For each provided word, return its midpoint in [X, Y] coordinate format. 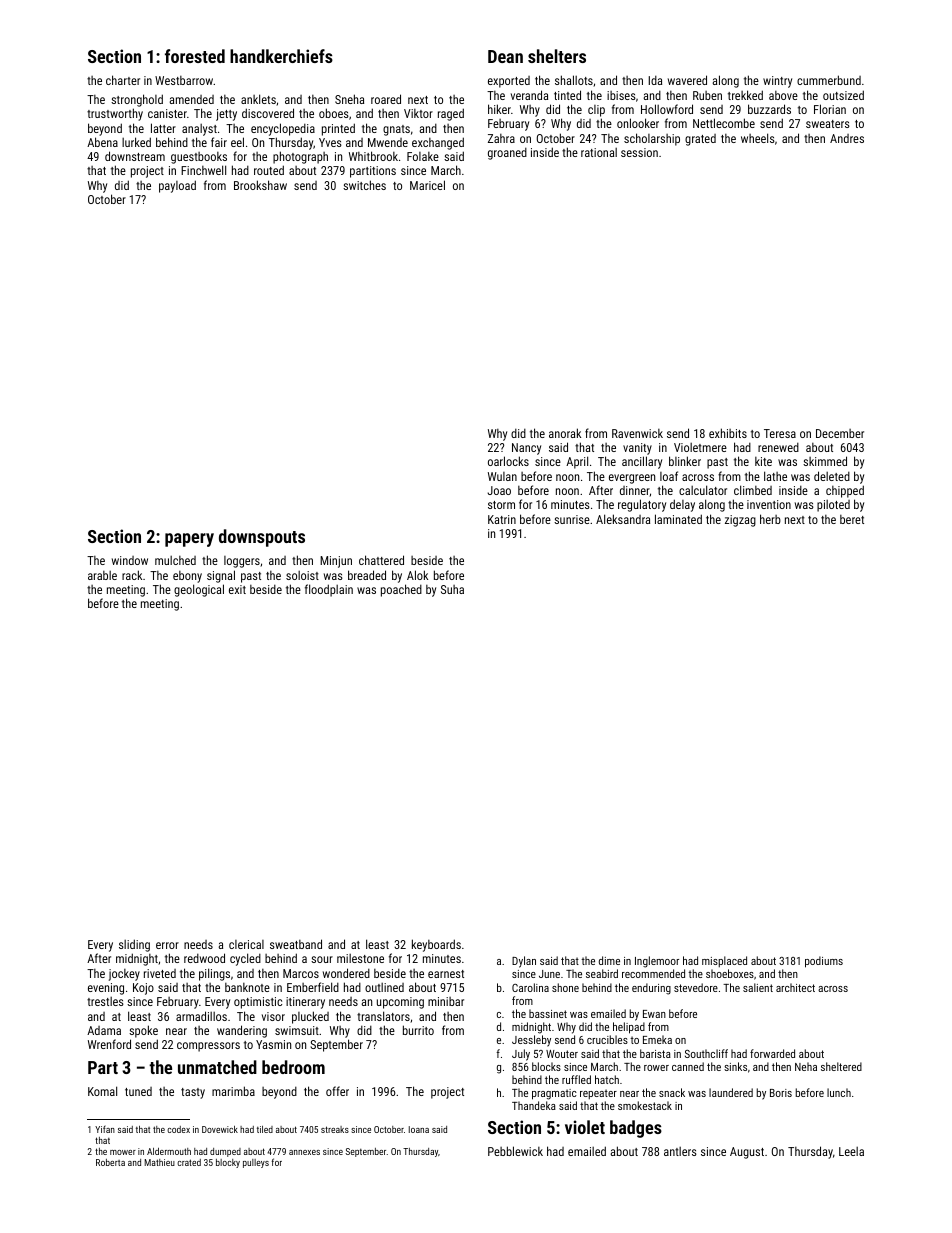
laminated [678, 519]
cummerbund [829, 80]
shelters [557, 56]
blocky [228, 1163]
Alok [417, 575]
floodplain [329, 590]
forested [195, 56]
